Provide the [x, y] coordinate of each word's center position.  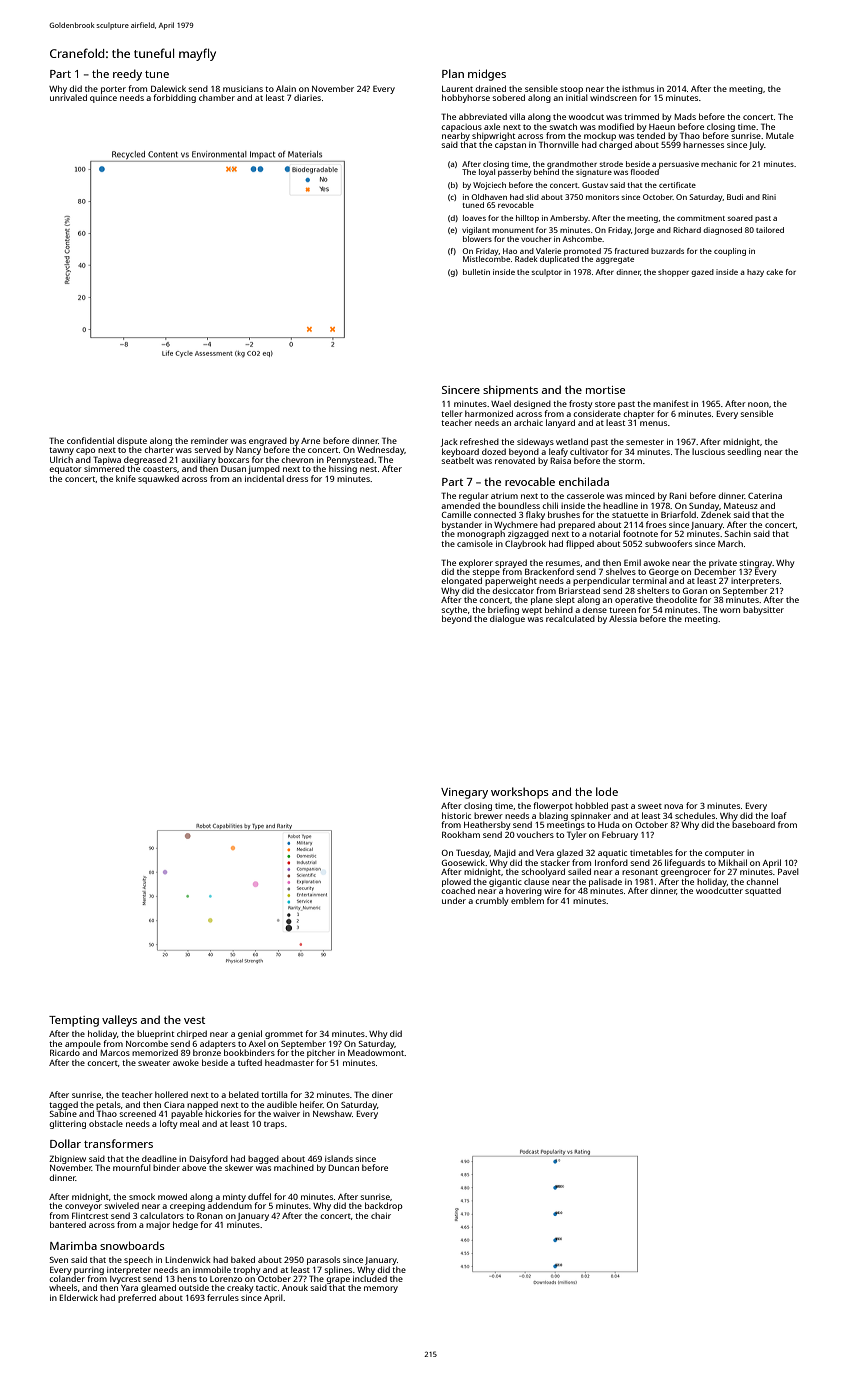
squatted [763, 891]
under [454, 900]
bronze [207, 1052]
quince [103, 99]
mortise [605, 390]
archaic [528, 422]
